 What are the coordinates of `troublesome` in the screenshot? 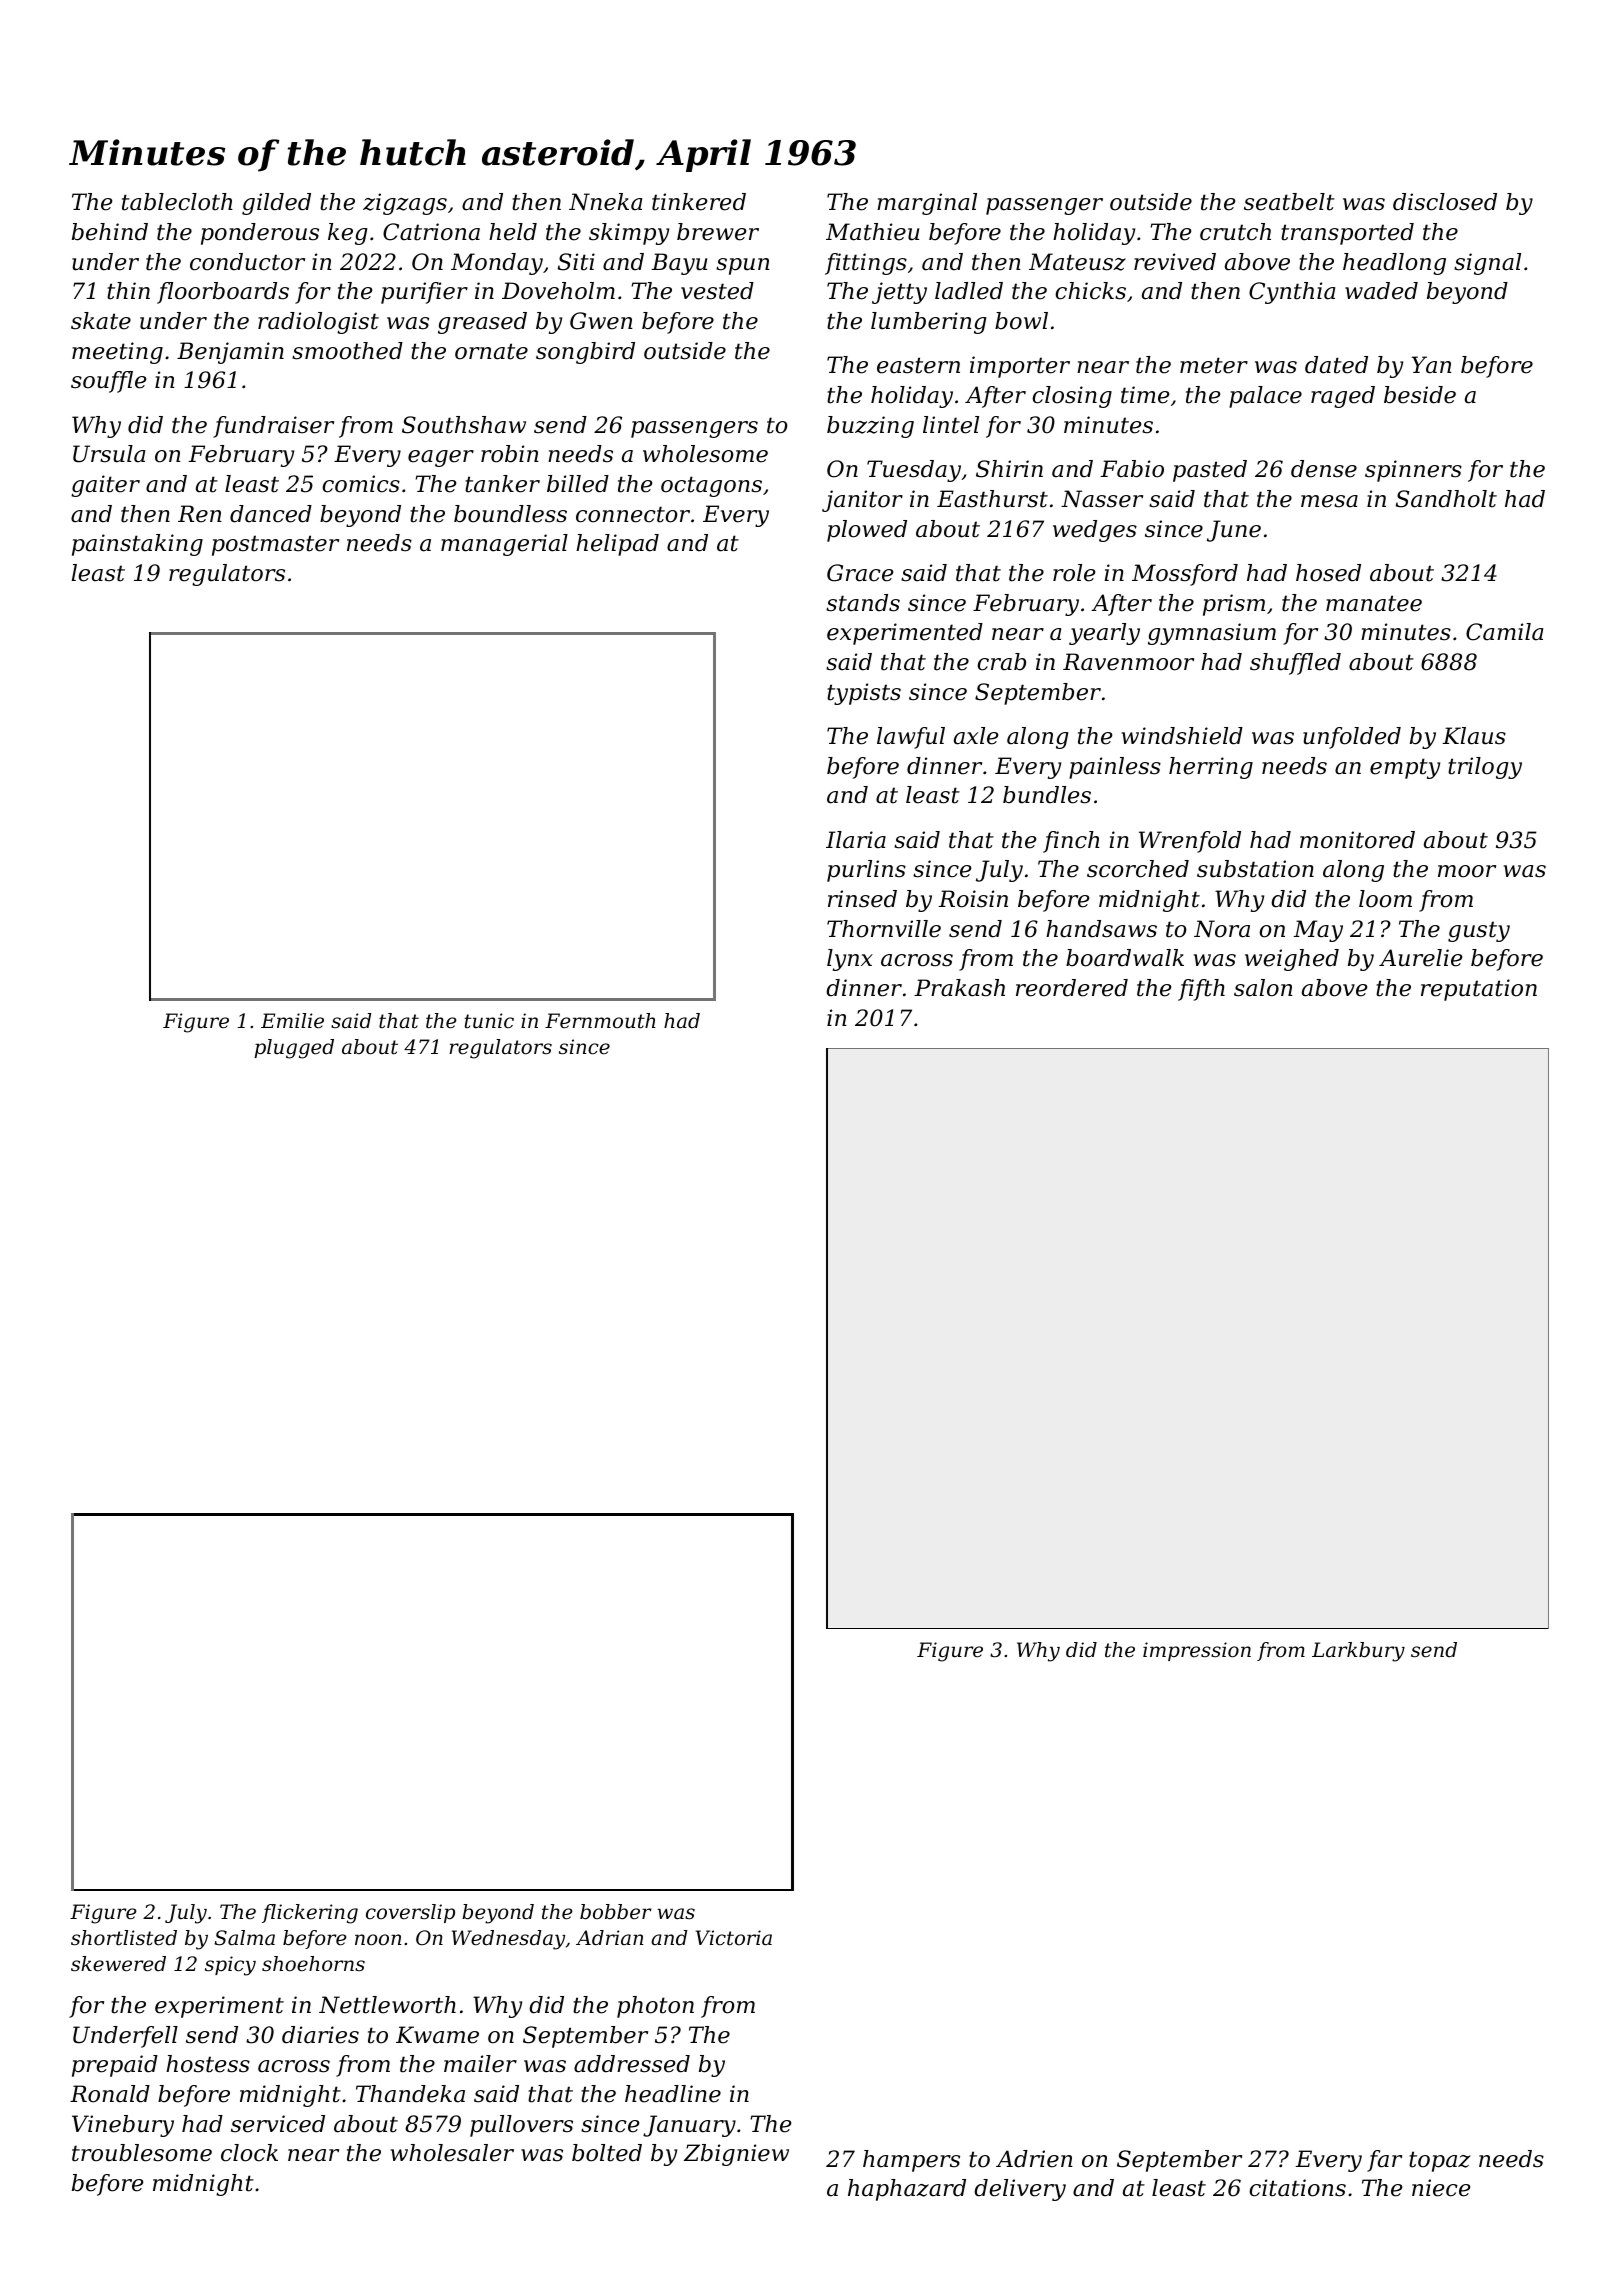 It's located at (142, 2153).
